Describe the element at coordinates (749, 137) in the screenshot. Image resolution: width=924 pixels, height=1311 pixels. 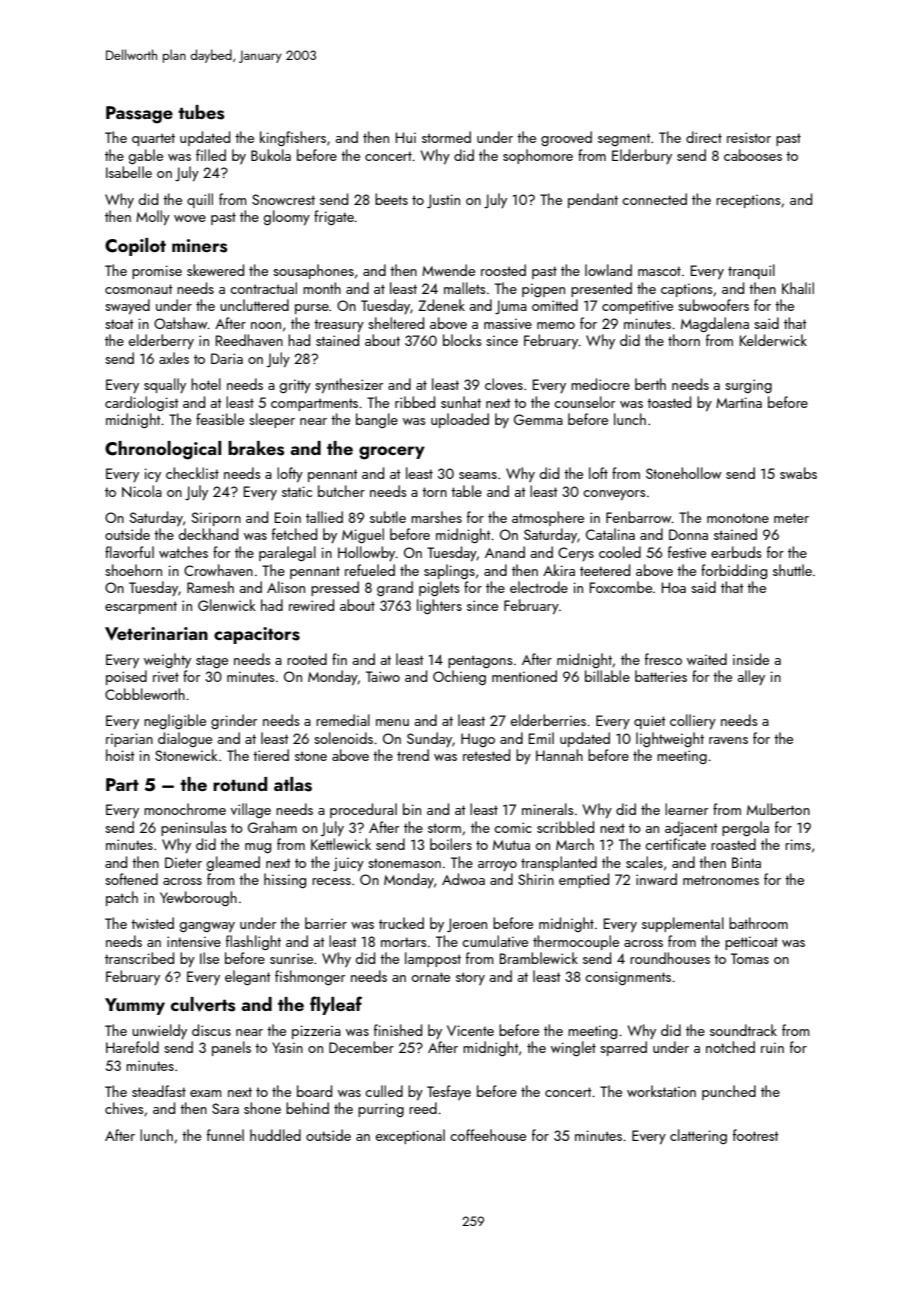
I see `resistor` at that location.
